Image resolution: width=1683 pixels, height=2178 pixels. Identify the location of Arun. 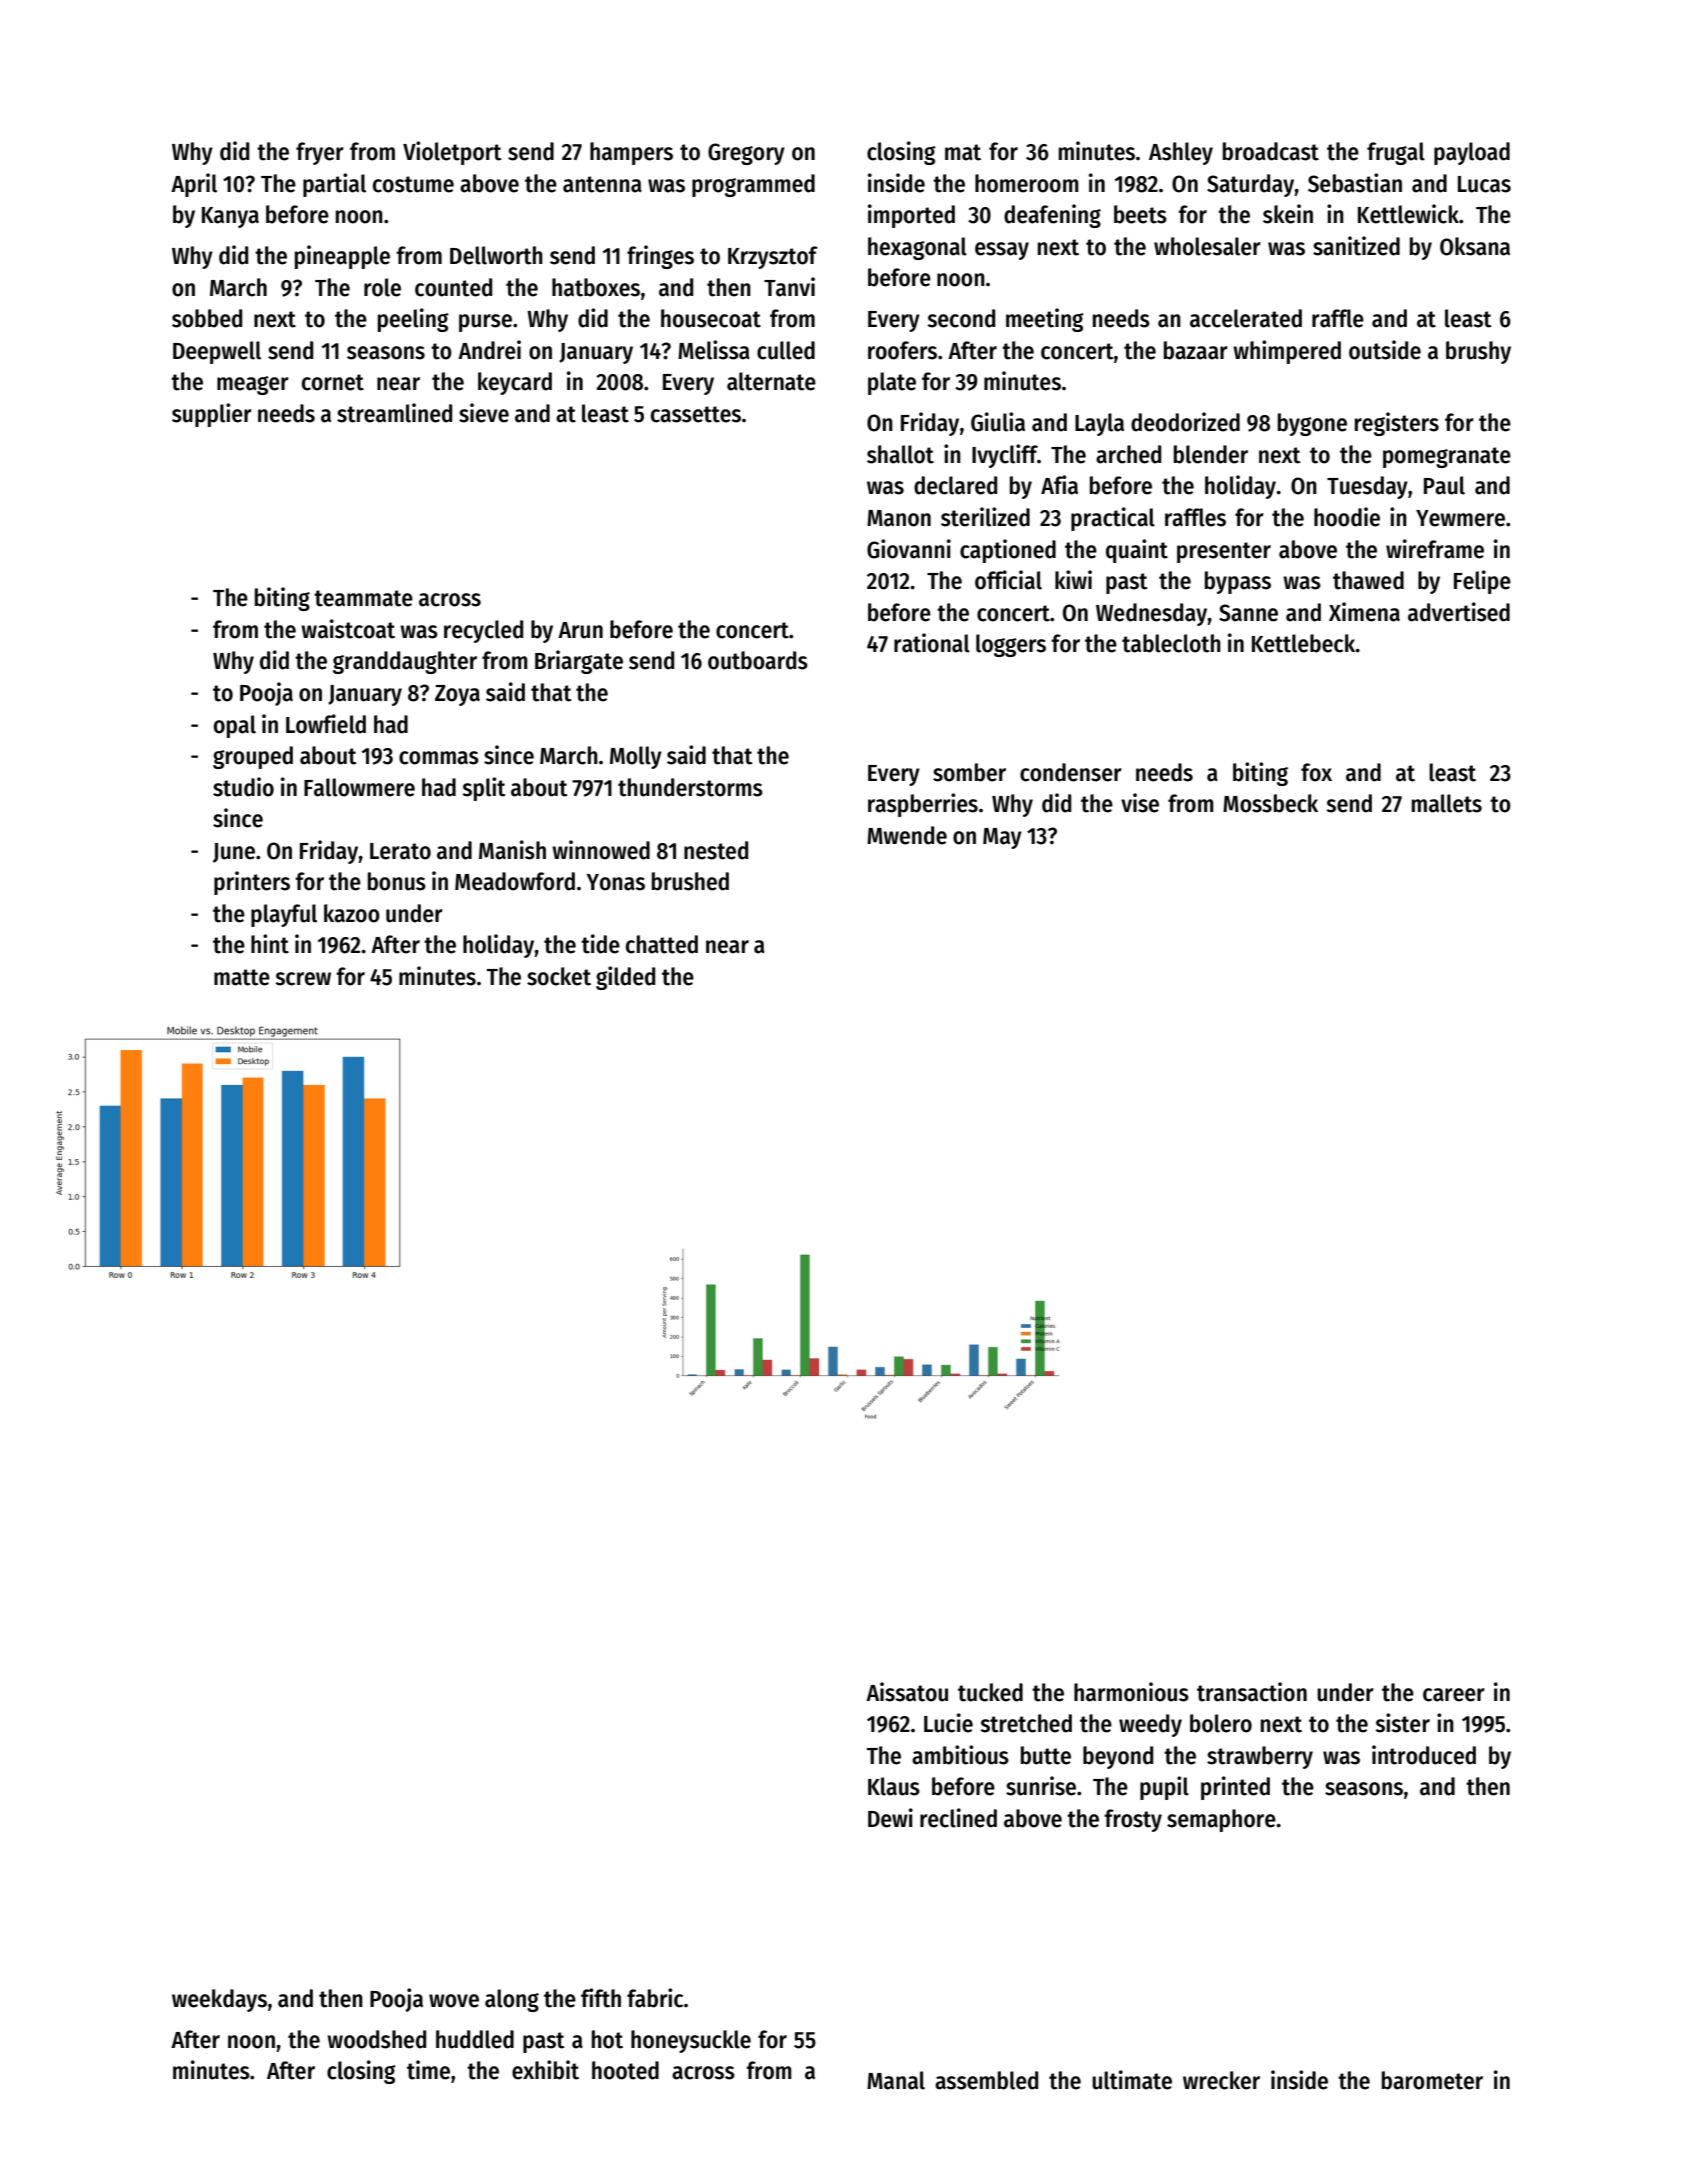
(580, 630).
